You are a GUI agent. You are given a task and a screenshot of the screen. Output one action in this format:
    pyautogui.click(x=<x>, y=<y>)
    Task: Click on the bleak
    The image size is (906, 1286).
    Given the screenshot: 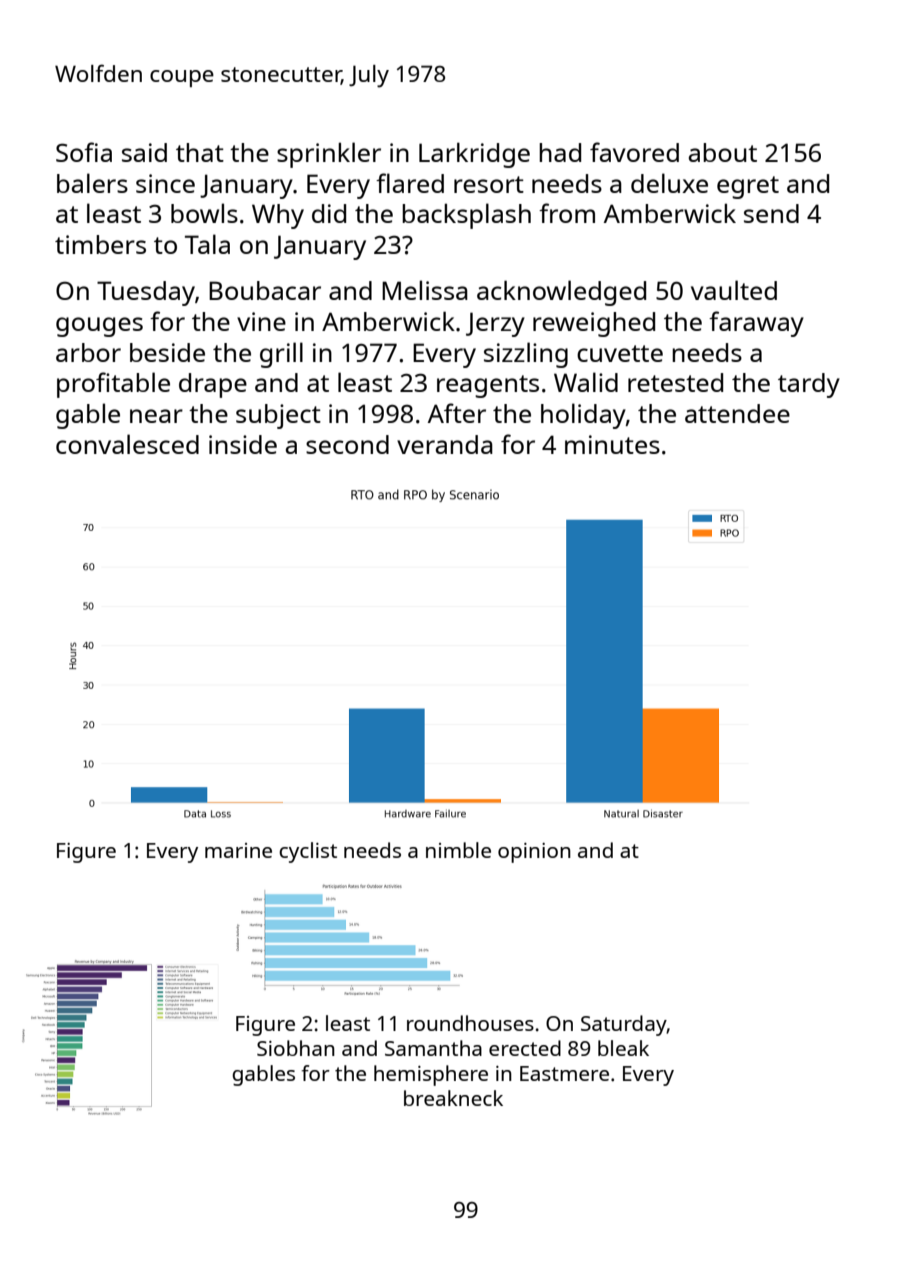 What is the action you would take?
    pyautogui.click(x=623, y=1048)
